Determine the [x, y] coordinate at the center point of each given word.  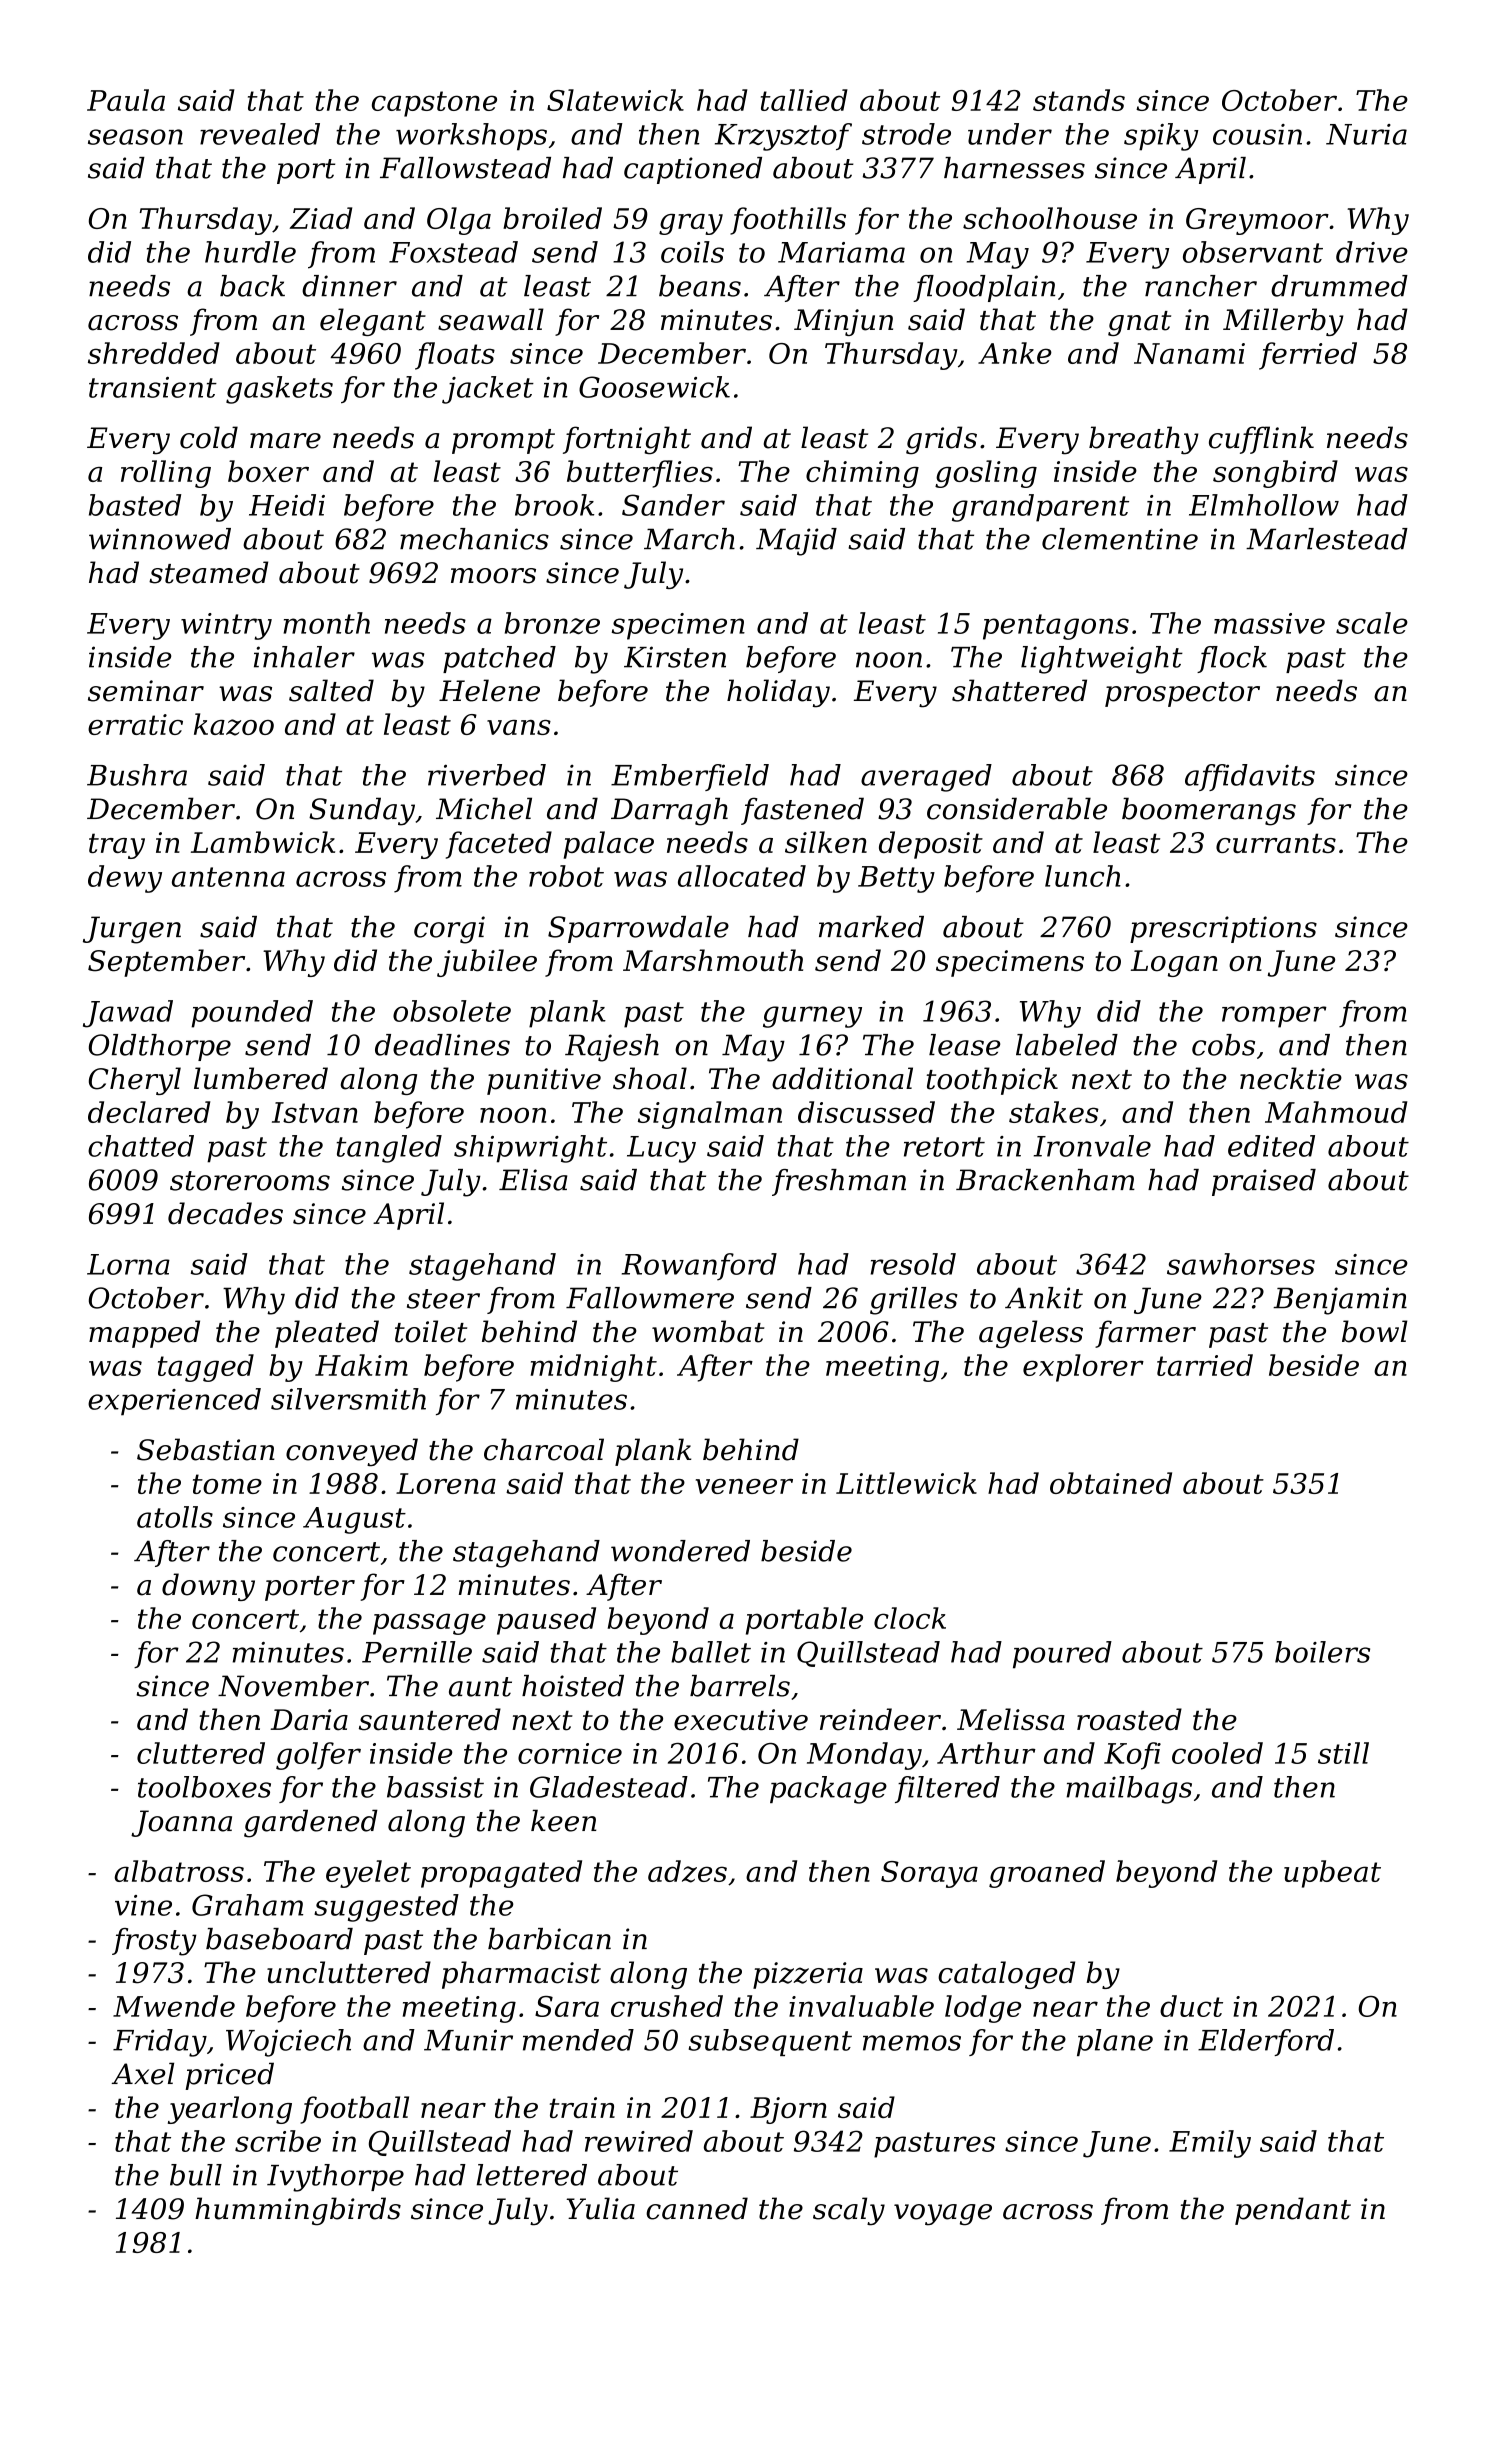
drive [1372, 252]
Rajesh [612, 1048]
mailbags [1129, 1790]
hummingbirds [298, 2211]
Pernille [417, 1652]
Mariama [841, 252]
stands [1079, 100]
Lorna [128, 1264]
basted [135, 505]
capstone [434, 104]
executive [741, 1720]
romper [1274, 1017]
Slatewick [615, 100]
